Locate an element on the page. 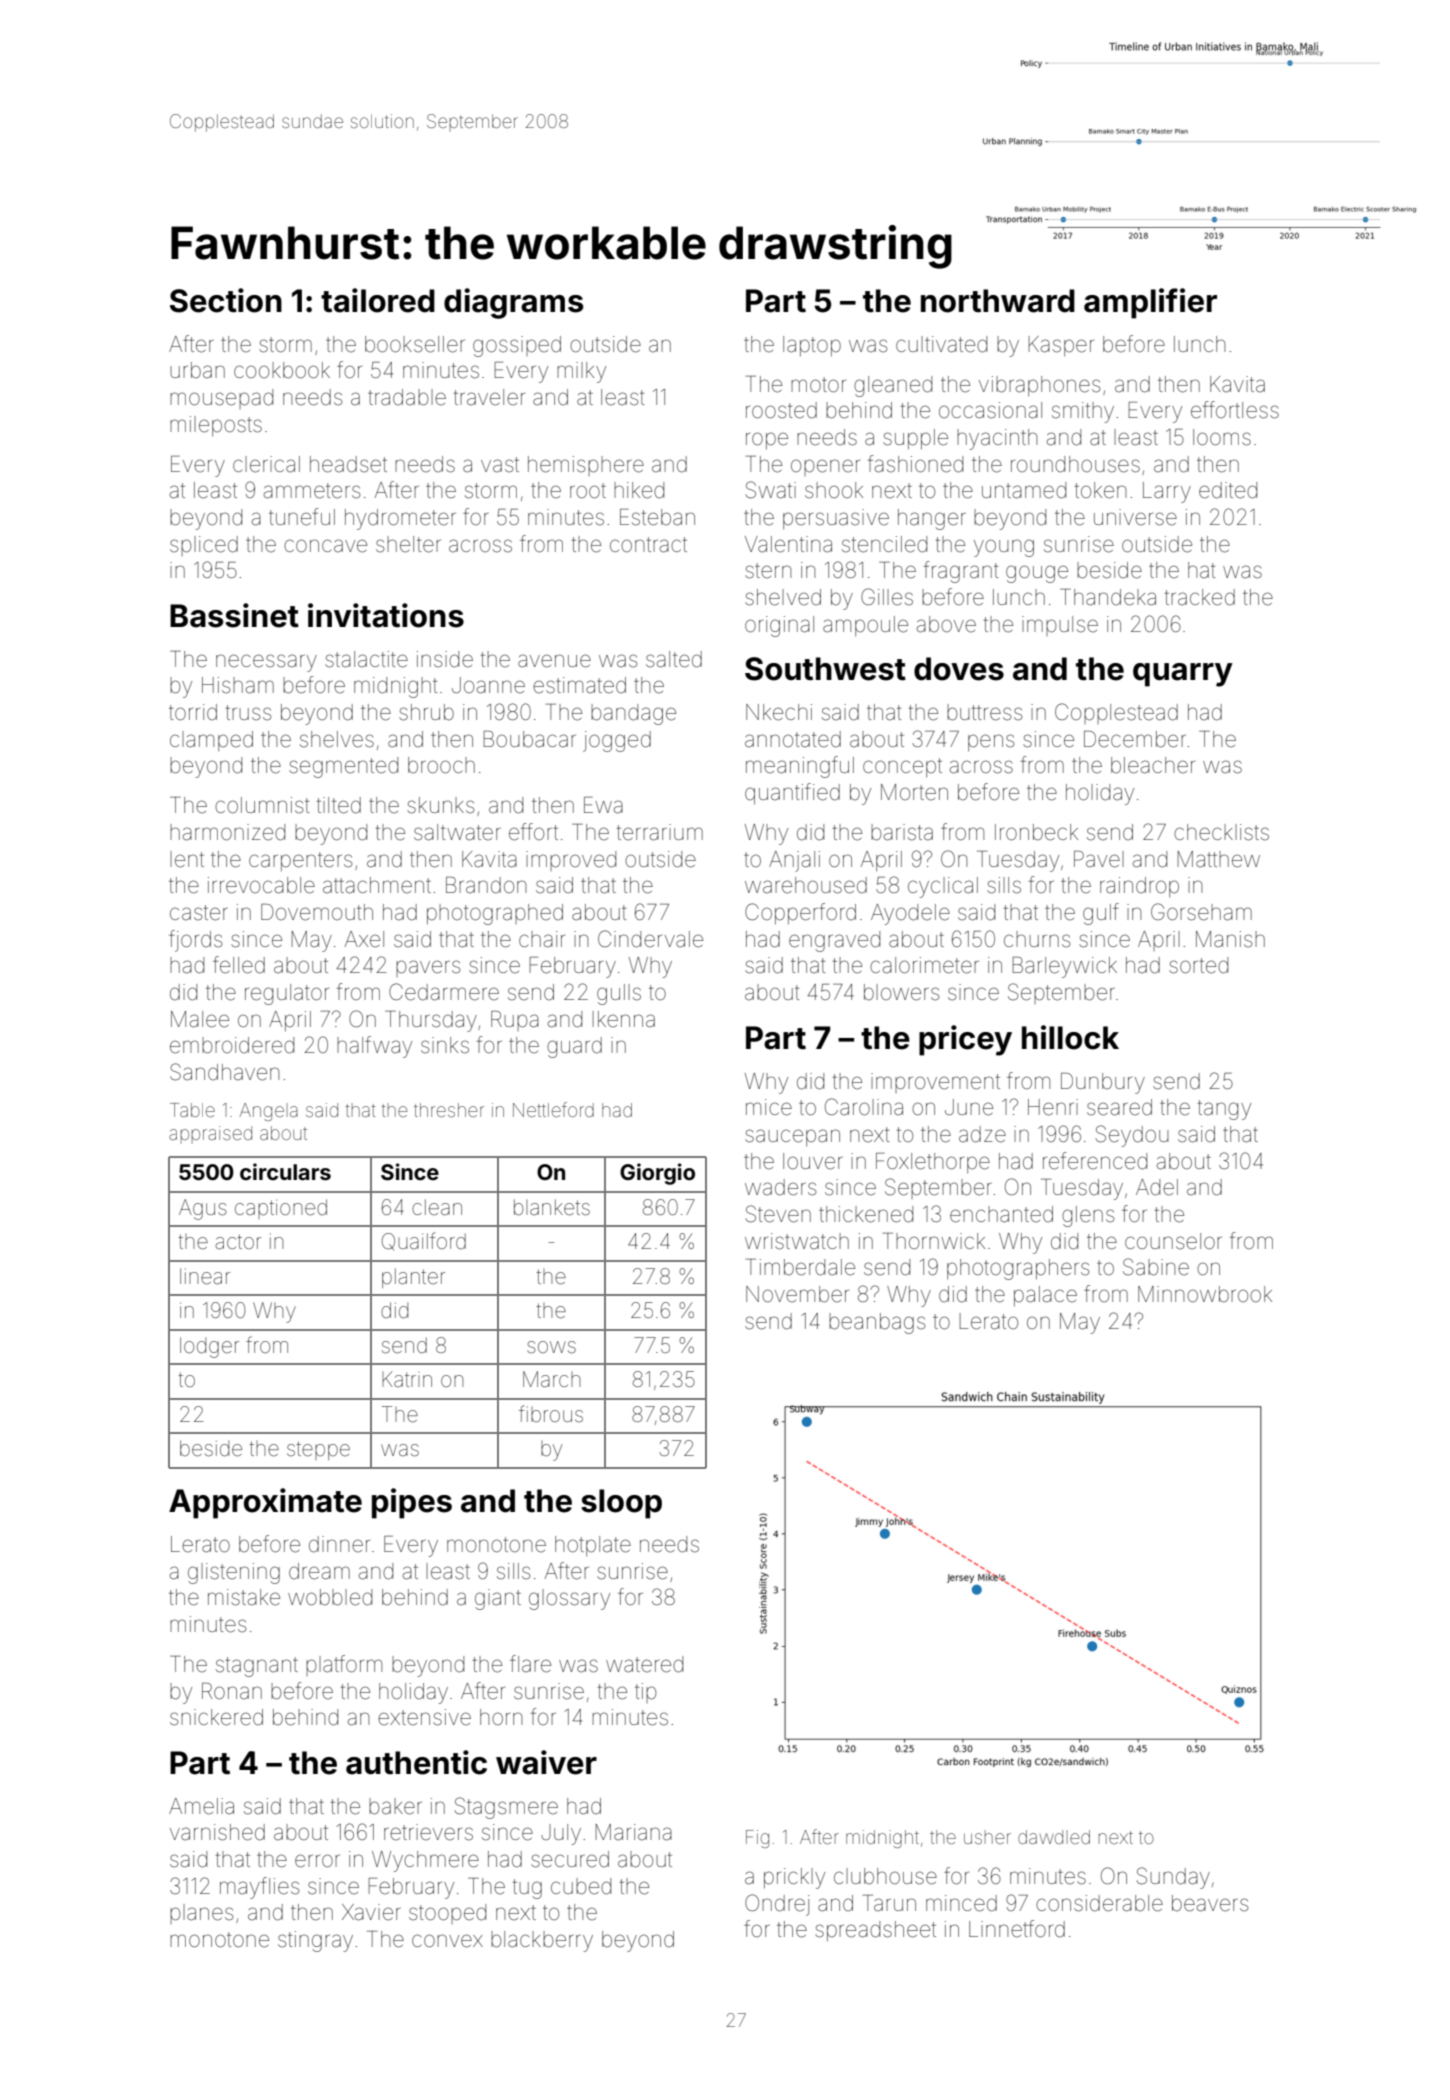 This document has width=1450, height=2100. mice is located at coordinates (769, 1107).
